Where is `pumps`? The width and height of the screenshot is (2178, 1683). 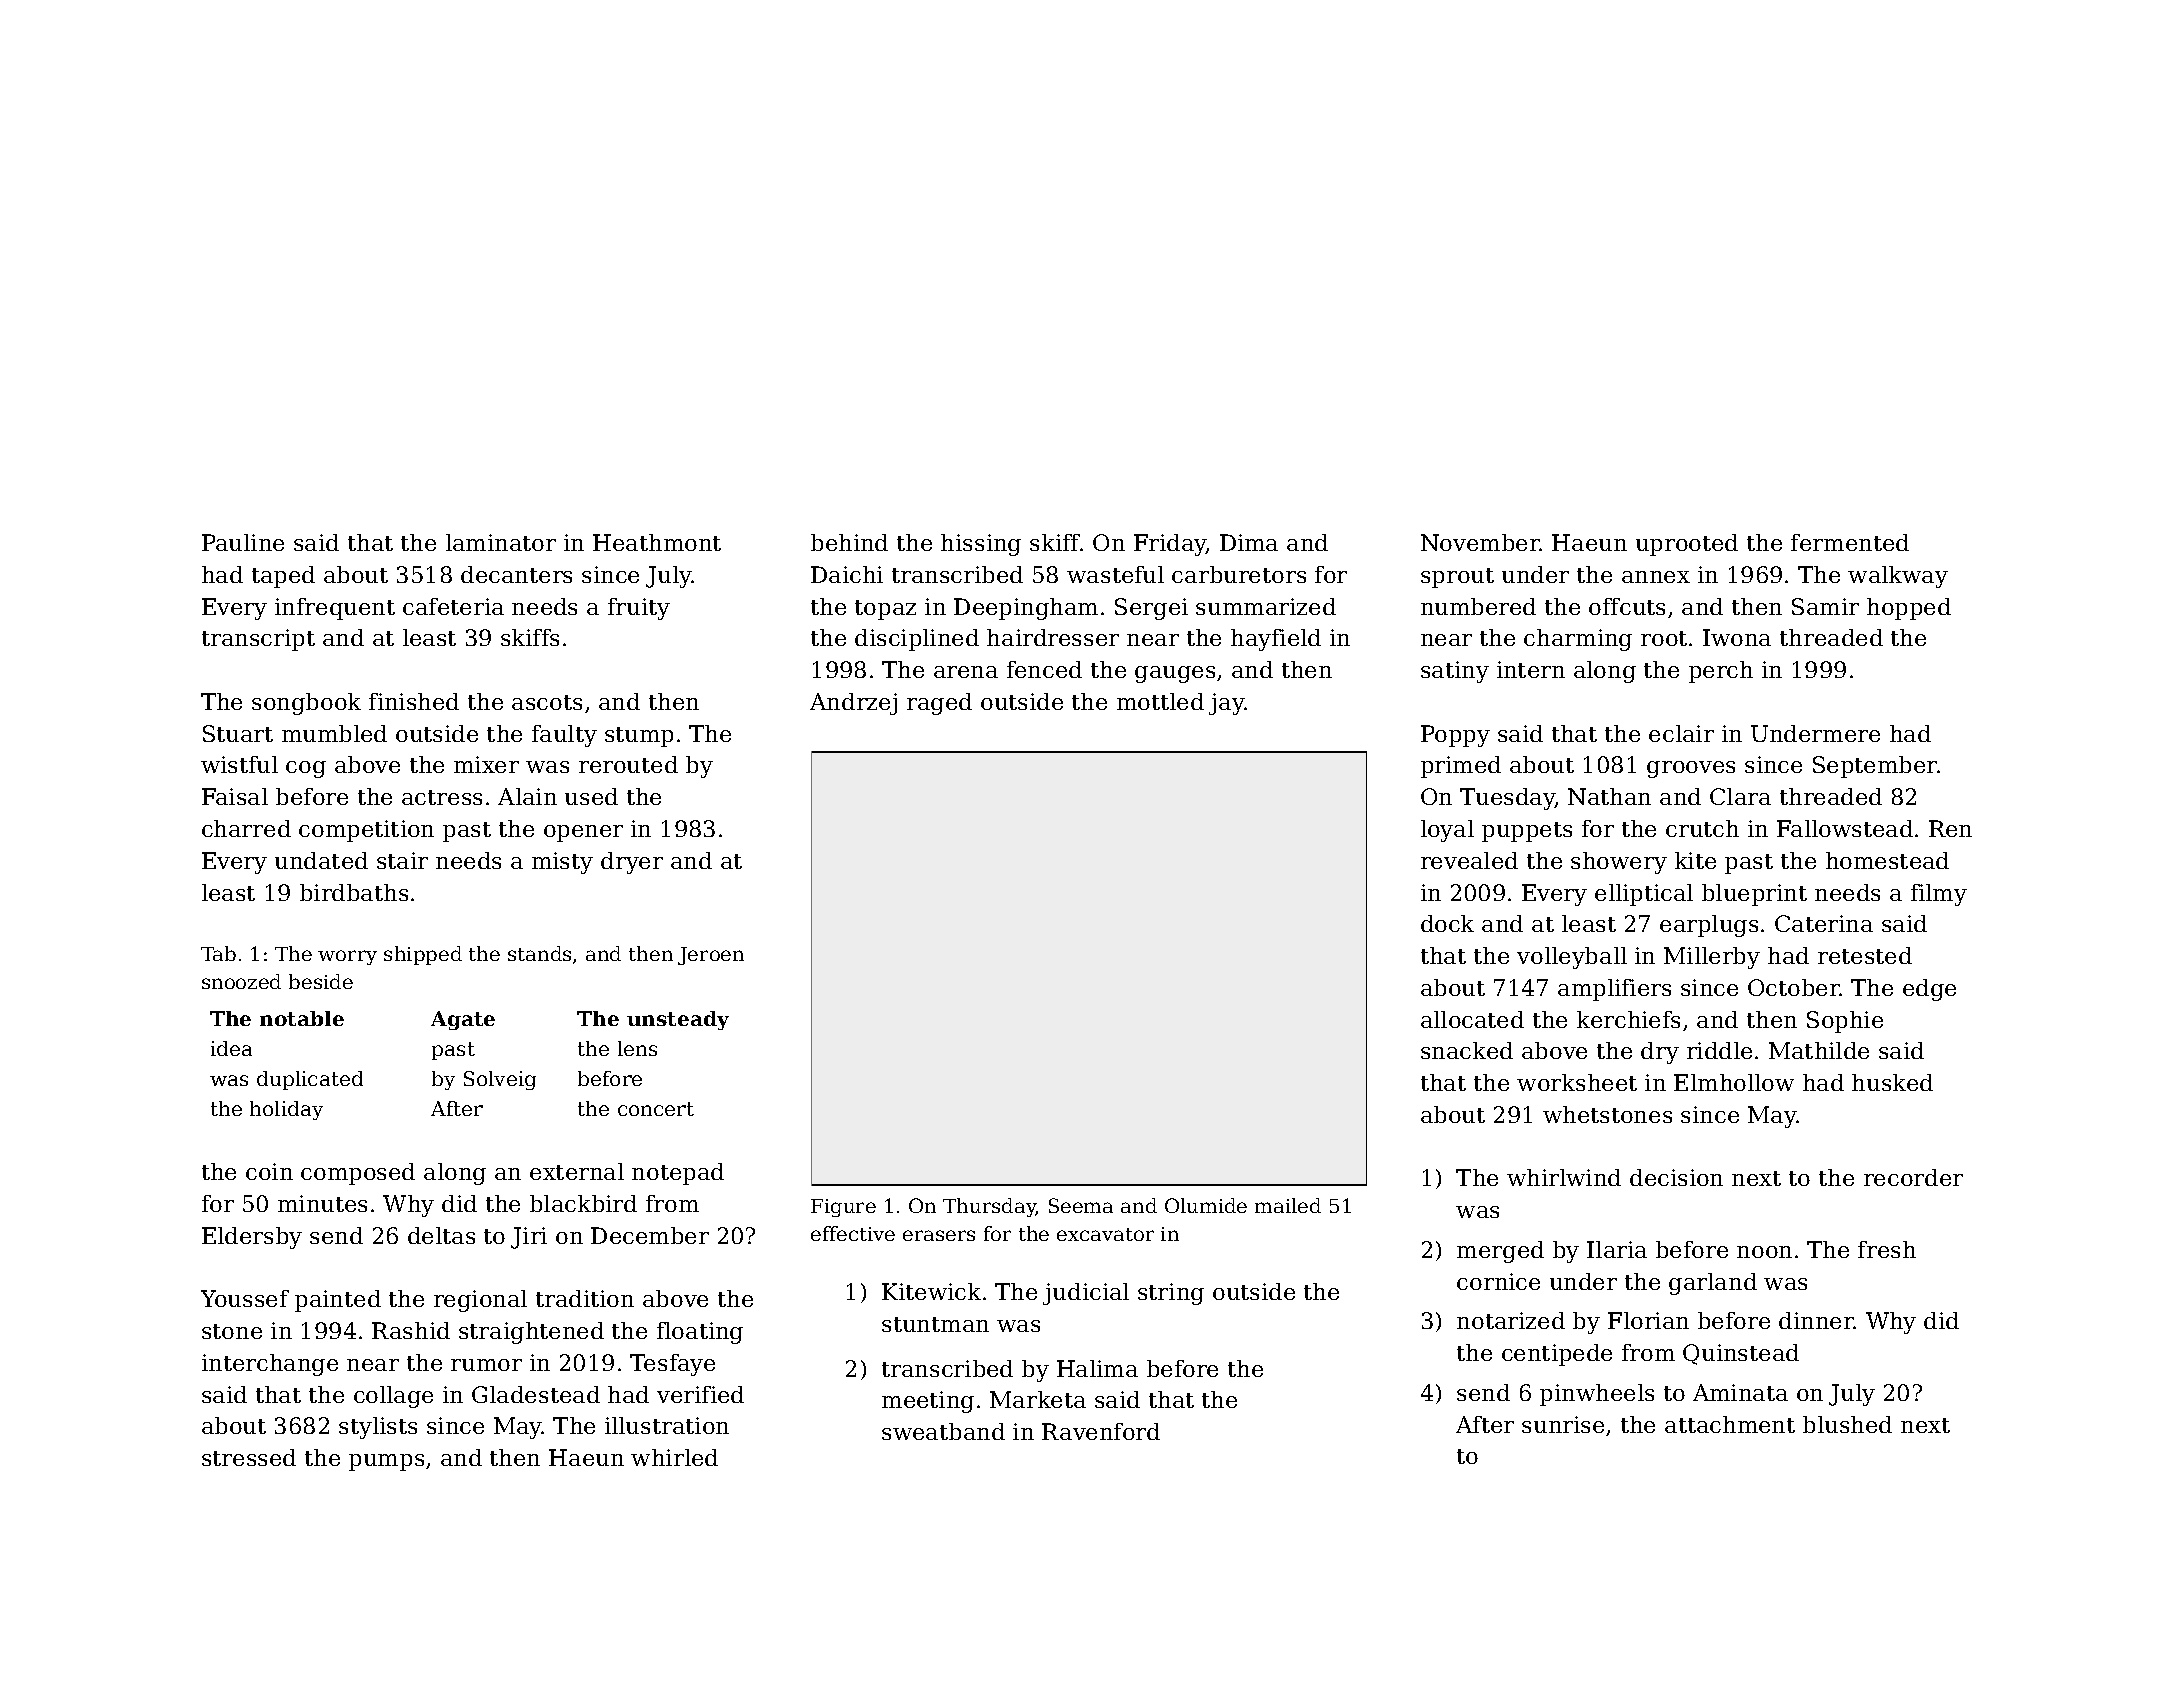 pumps is located at coordinates (386, 1462).
